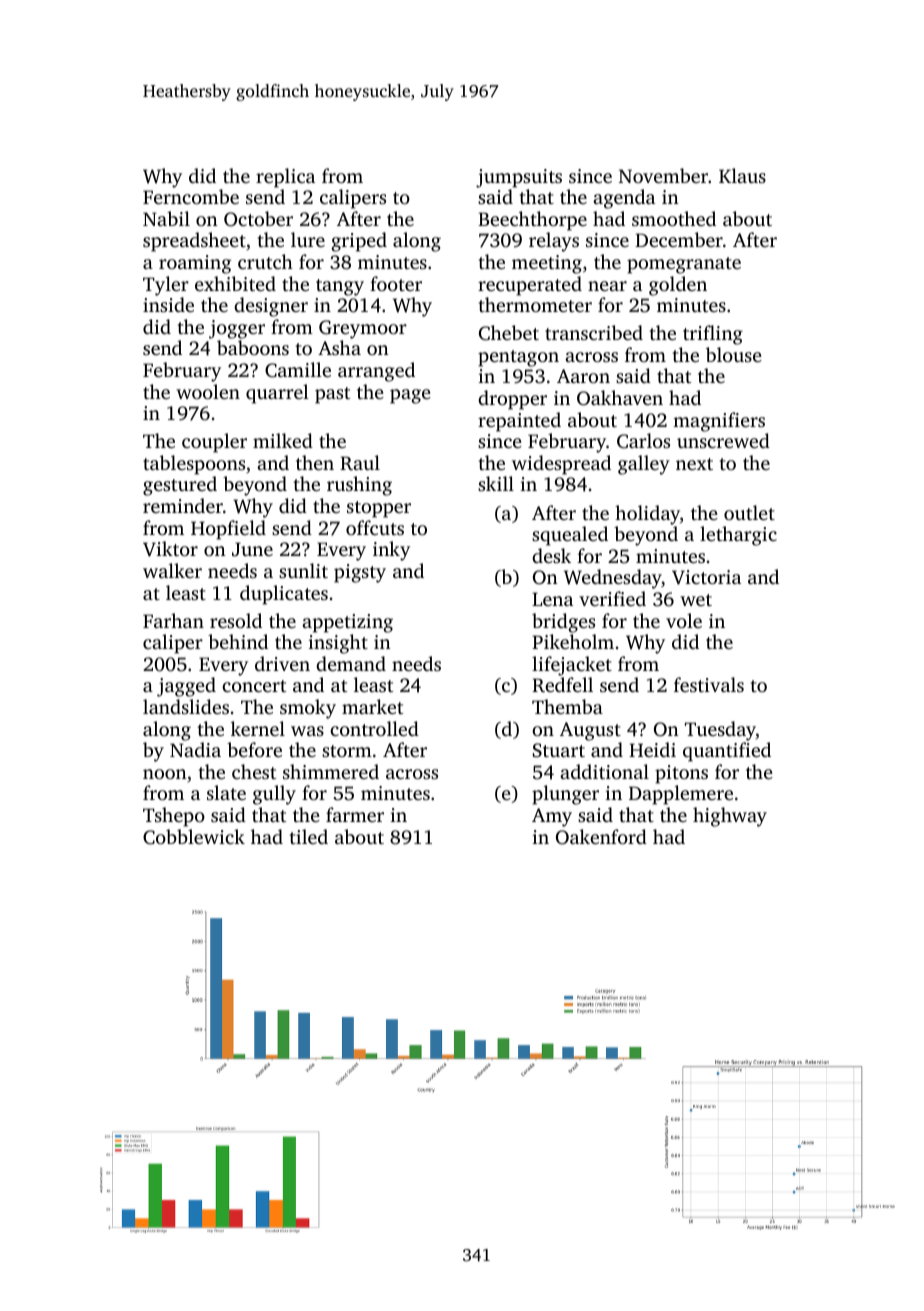 This screenshot has width=924, height=1311. What do you see at coordinates (191, 196) in the screenshot?
I see `Ferncombe` at bounding box center [191, 196].
